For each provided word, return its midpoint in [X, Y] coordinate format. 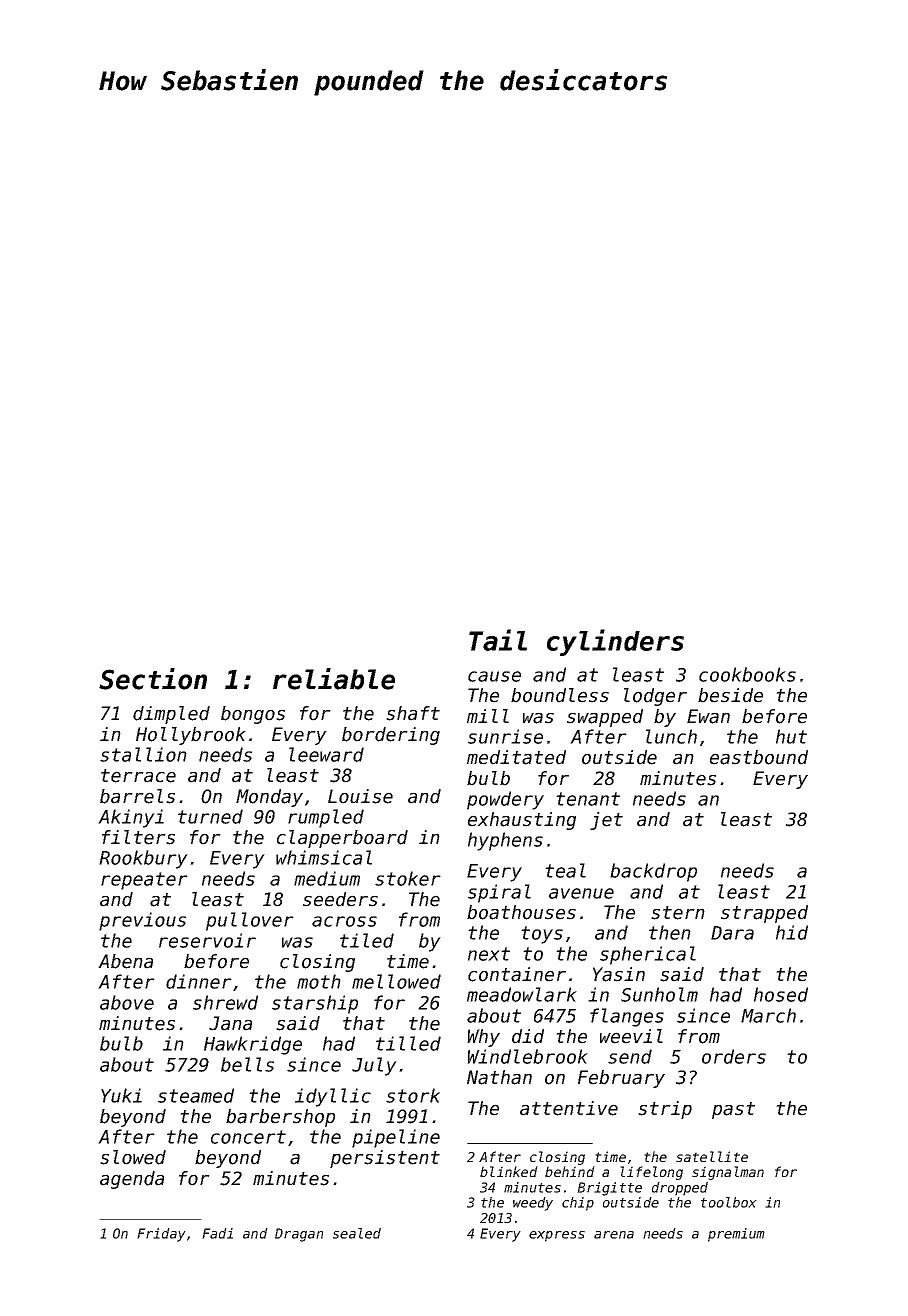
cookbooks [747, 674]
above [127, 1002]
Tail [498, 640]
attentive [569, 1108]
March [768, 1015]
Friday [161, 1235]
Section [153, 679]
